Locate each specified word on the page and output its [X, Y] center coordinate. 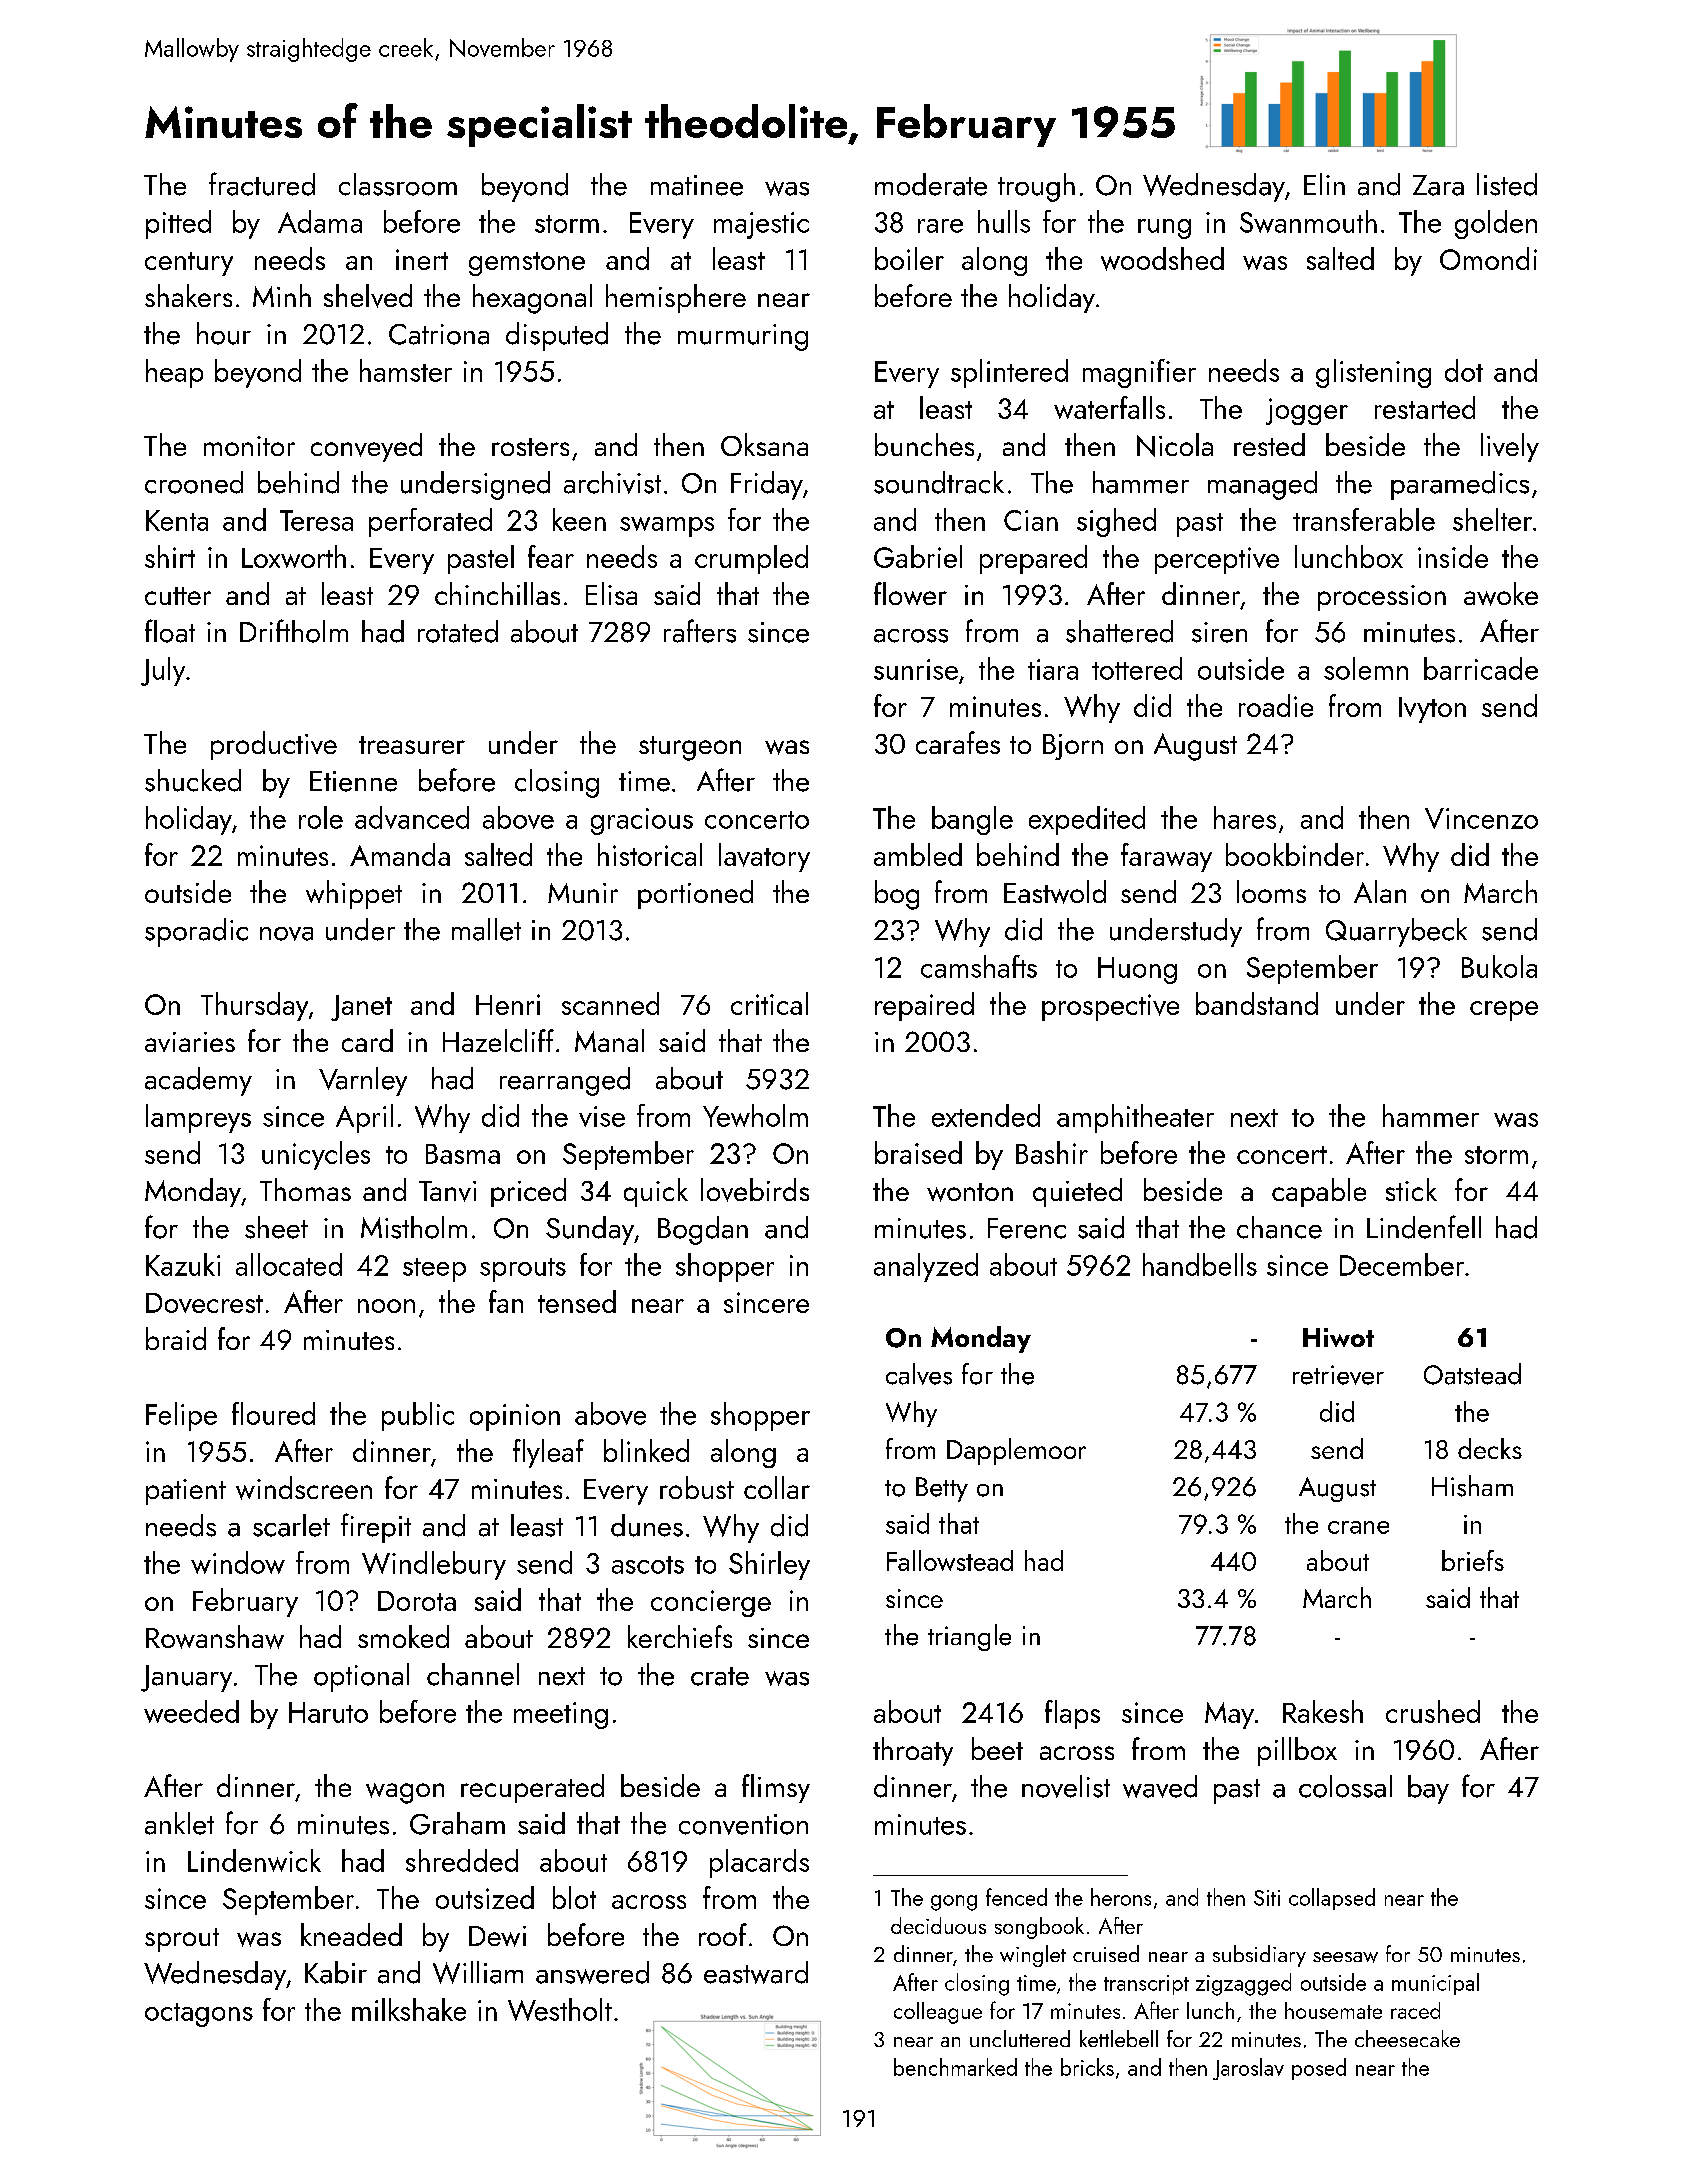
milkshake [409, 2009]
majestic [761, 225]
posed [1319, 2069]
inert [422, 259]
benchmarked [955, 2067]
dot [1464, 370]
